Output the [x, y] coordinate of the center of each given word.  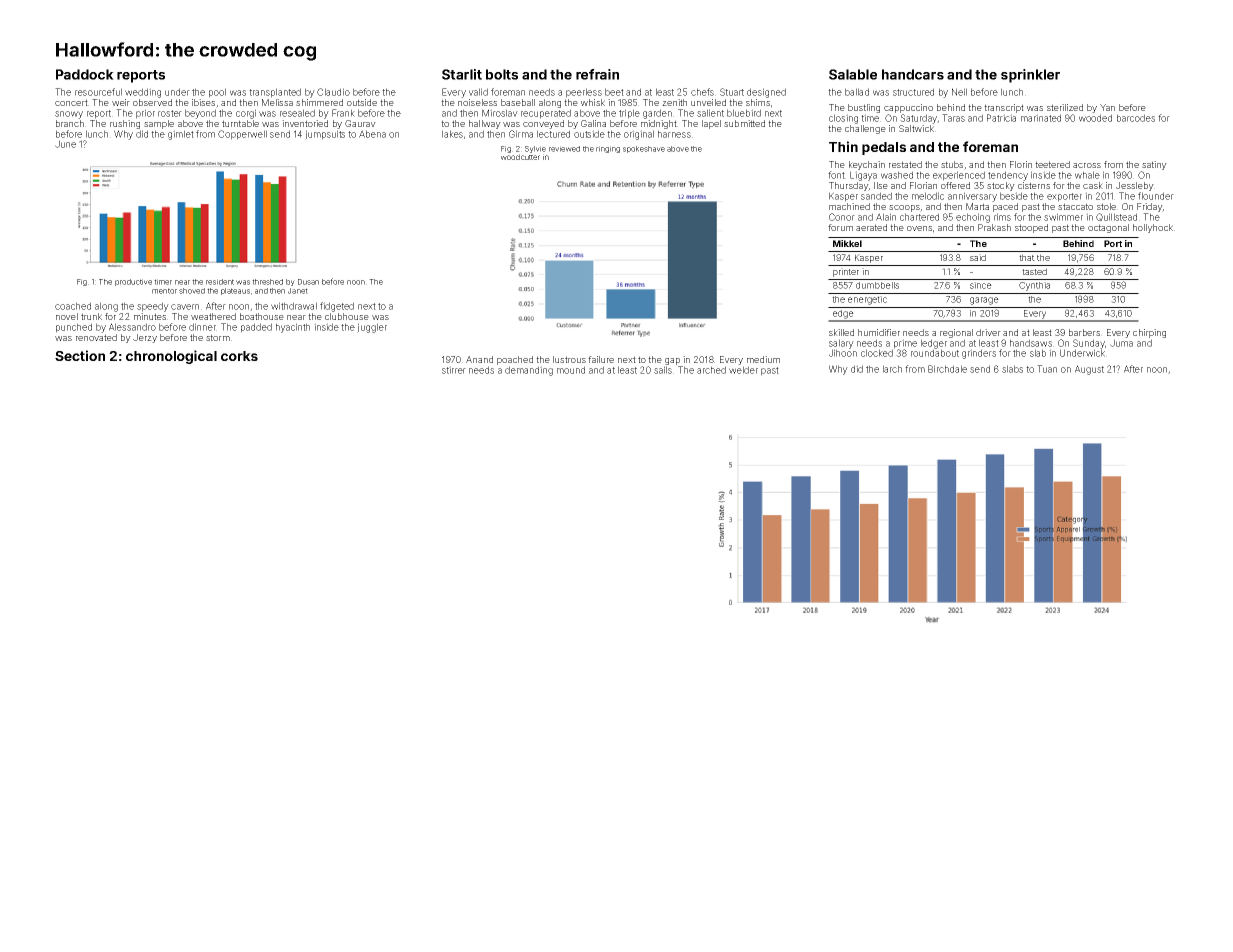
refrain [597, 74]
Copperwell [242, 135]
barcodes [1136, 118]
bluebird [744, 113]
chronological [171, 357]
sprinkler [1030, 76]
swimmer [1063, 217]
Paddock [85, 74]
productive [133, 282]
